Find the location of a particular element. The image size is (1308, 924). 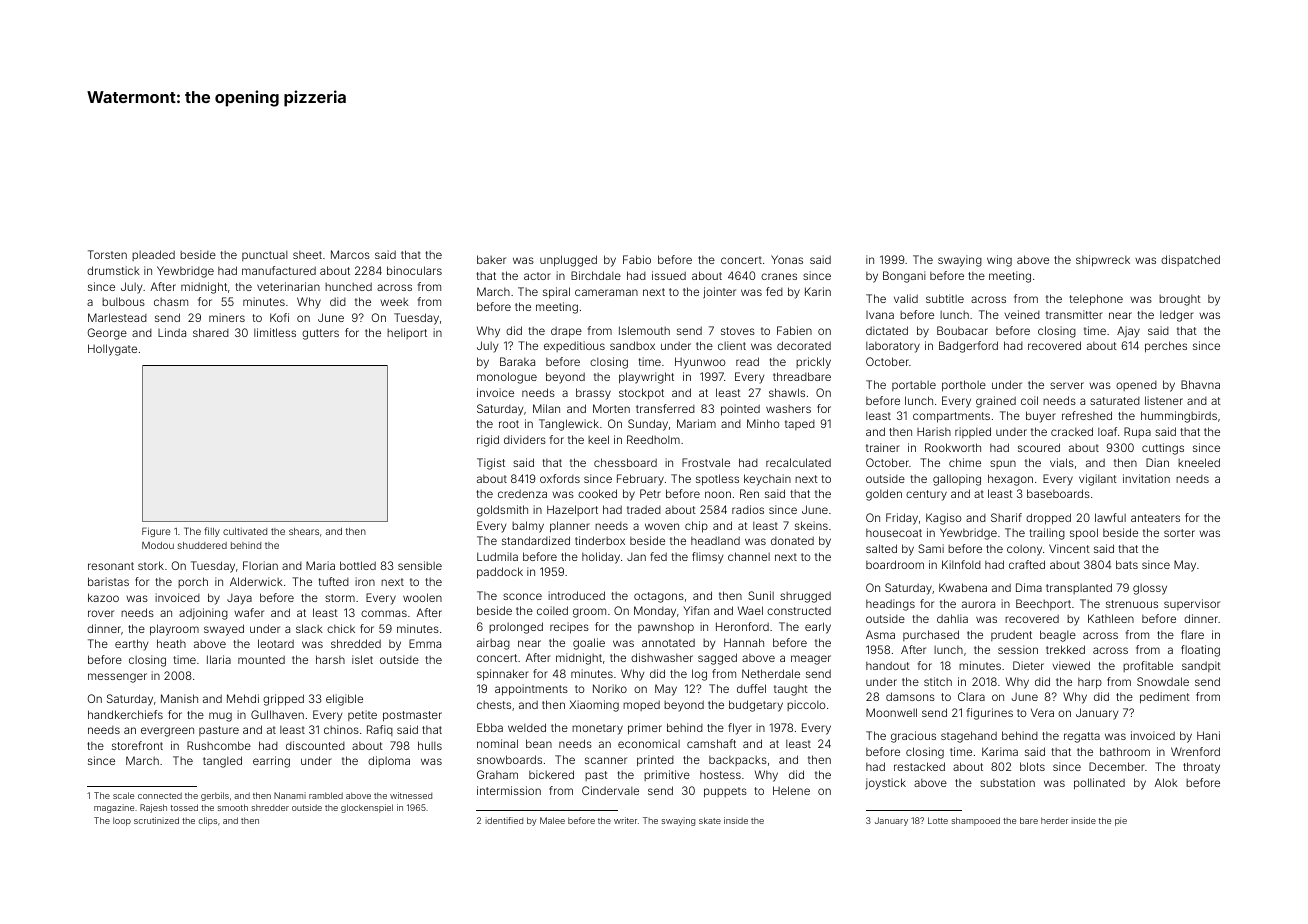

rambled is located at coordinates (326, 795).
